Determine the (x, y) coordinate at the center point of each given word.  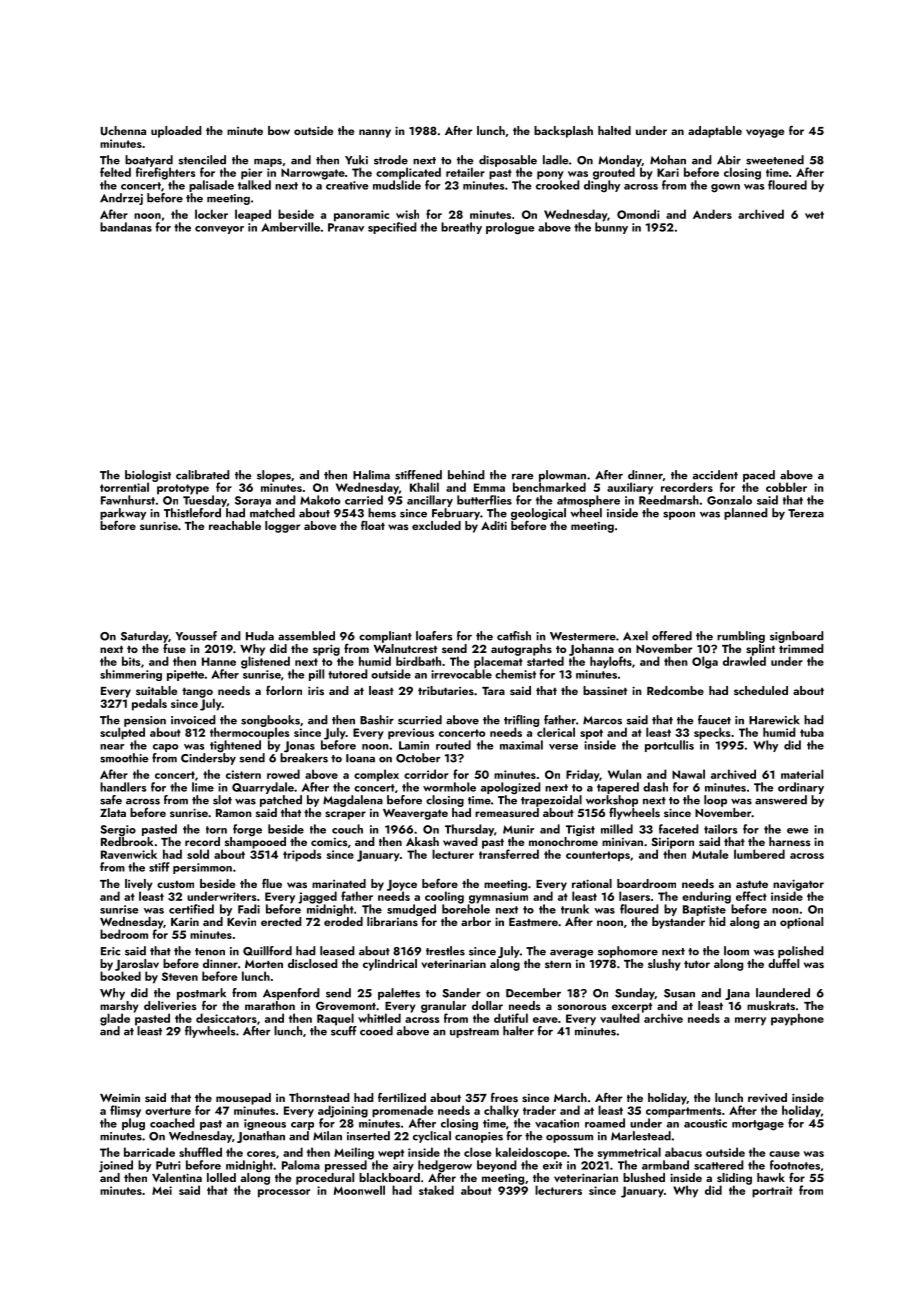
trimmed (801, 648)
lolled (221, 1177)
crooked (558, 185)
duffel (783, 963)
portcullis (669, 746)
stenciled (202, 160)
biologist (148, 476)
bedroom (124, 934)
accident (715, 475)
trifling (521, 721)
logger (282, 527)
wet (814, 215)
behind (466, 475)
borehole (466, 909)
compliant (385, 637)
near (112, 747)
